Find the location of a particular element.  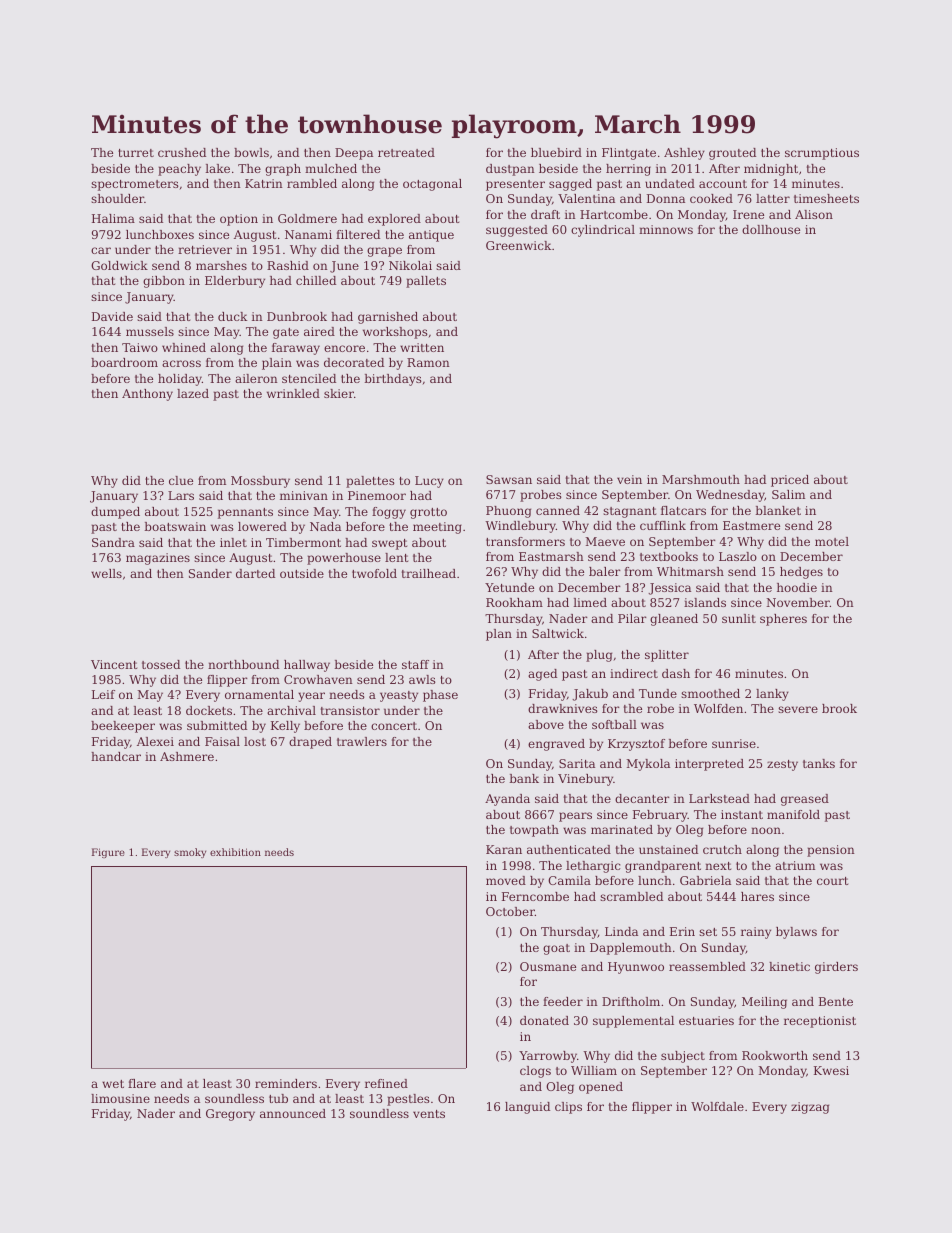

Ashmere is located at coordinates (187, 756).
